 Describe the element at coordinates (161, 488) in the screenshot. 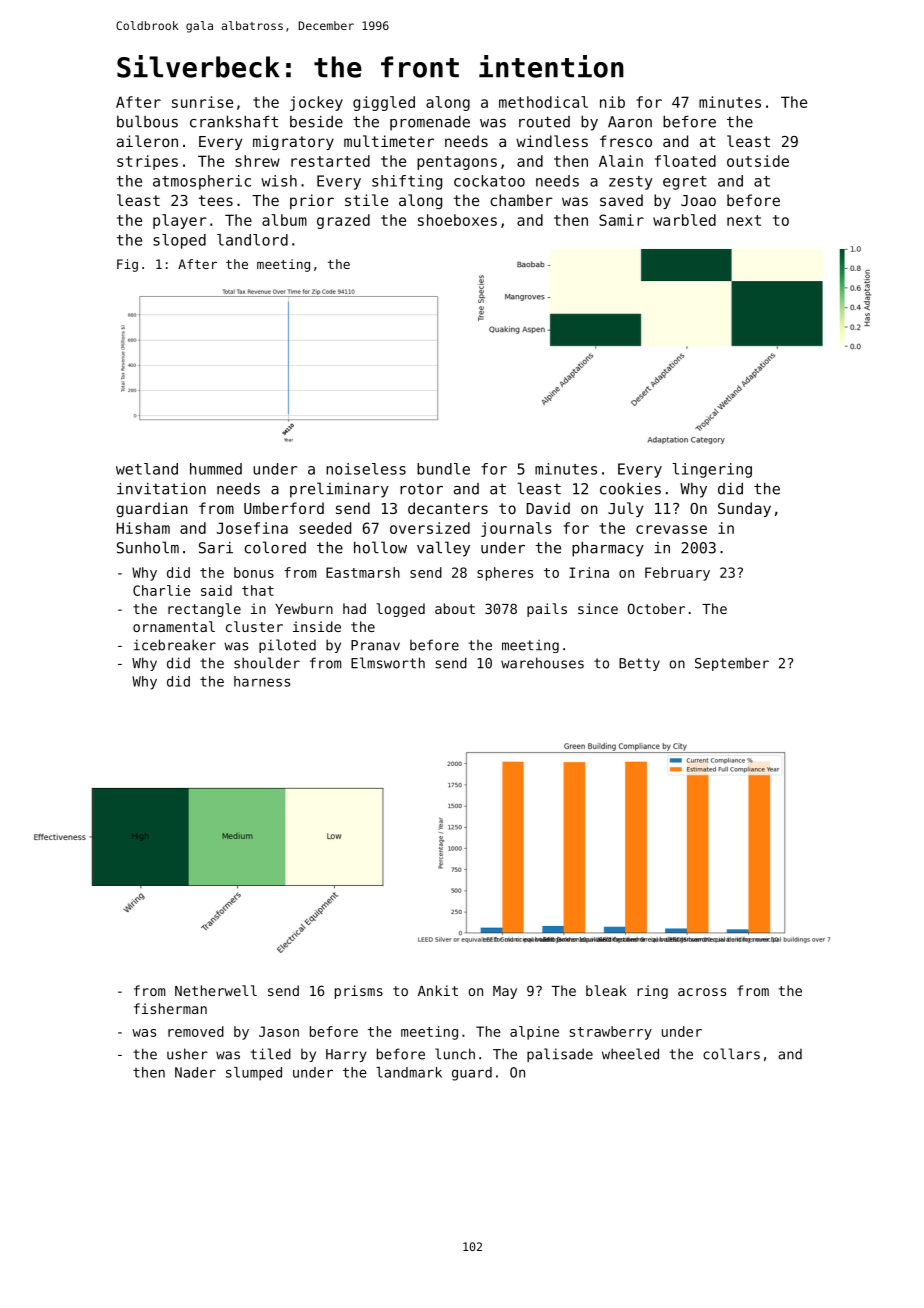

I see `invitation` at that location.
